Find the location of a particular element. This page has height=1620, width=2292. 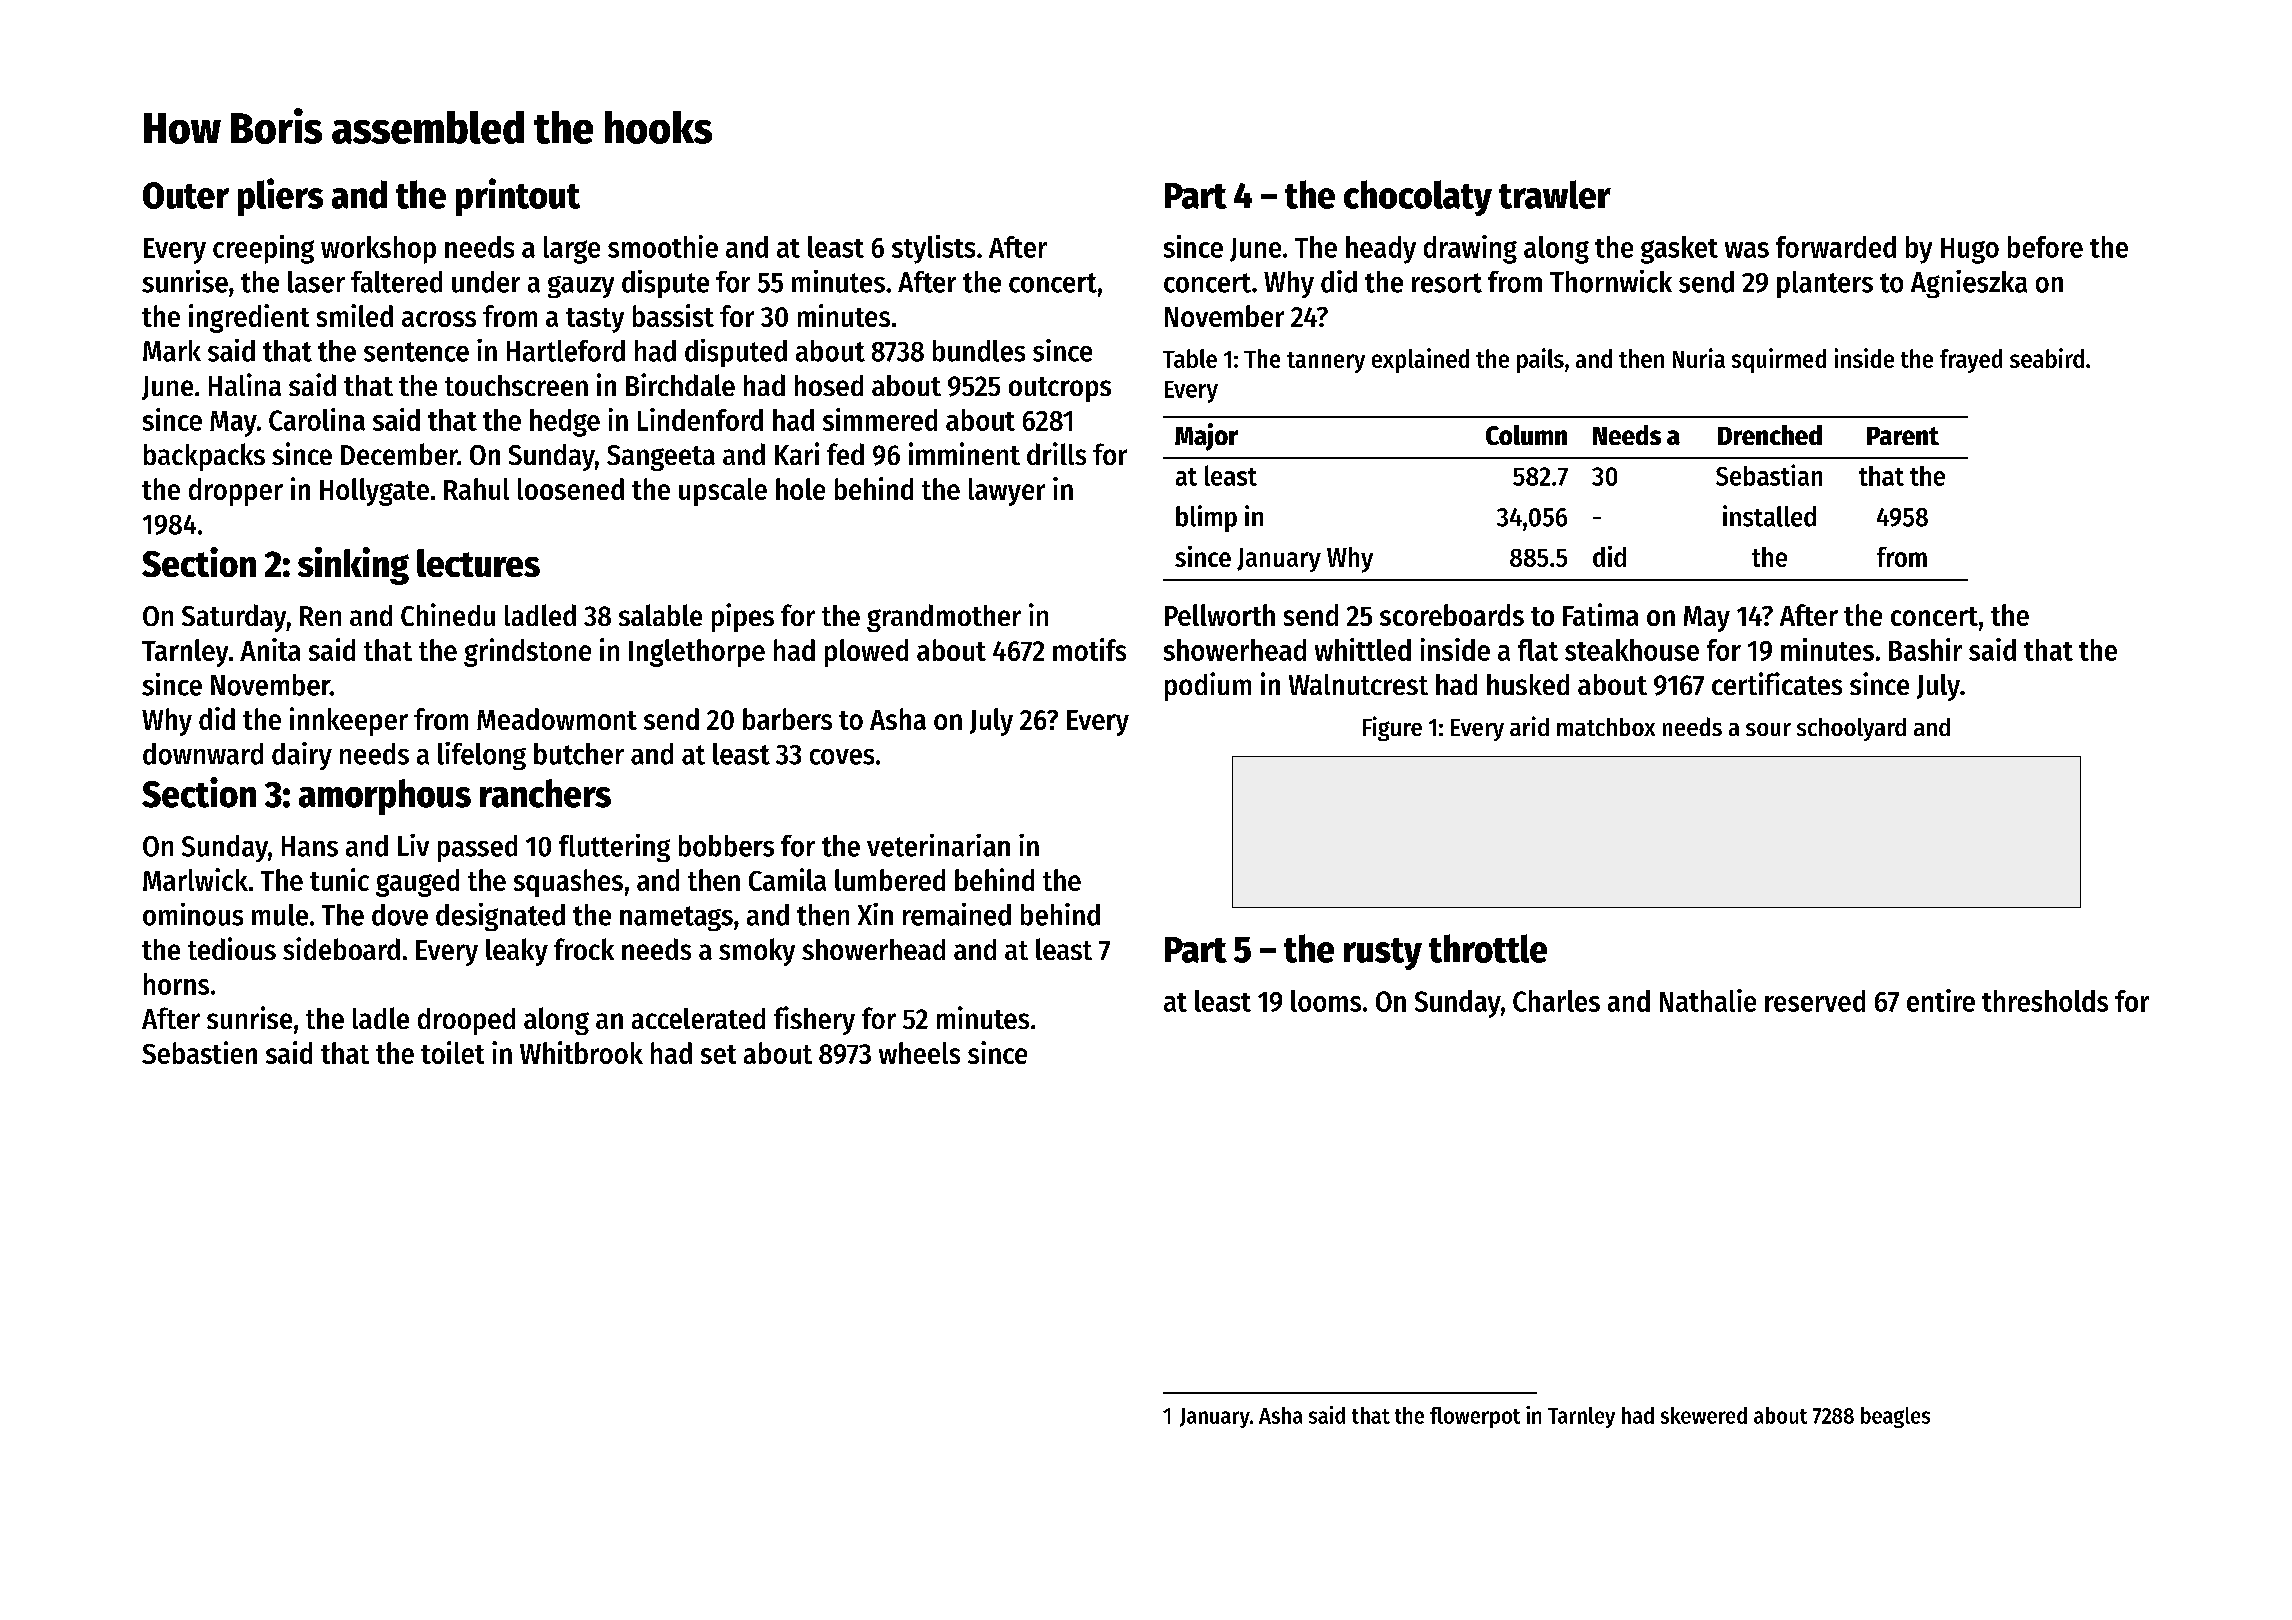

sour is located at coordinates (1768, 729).
